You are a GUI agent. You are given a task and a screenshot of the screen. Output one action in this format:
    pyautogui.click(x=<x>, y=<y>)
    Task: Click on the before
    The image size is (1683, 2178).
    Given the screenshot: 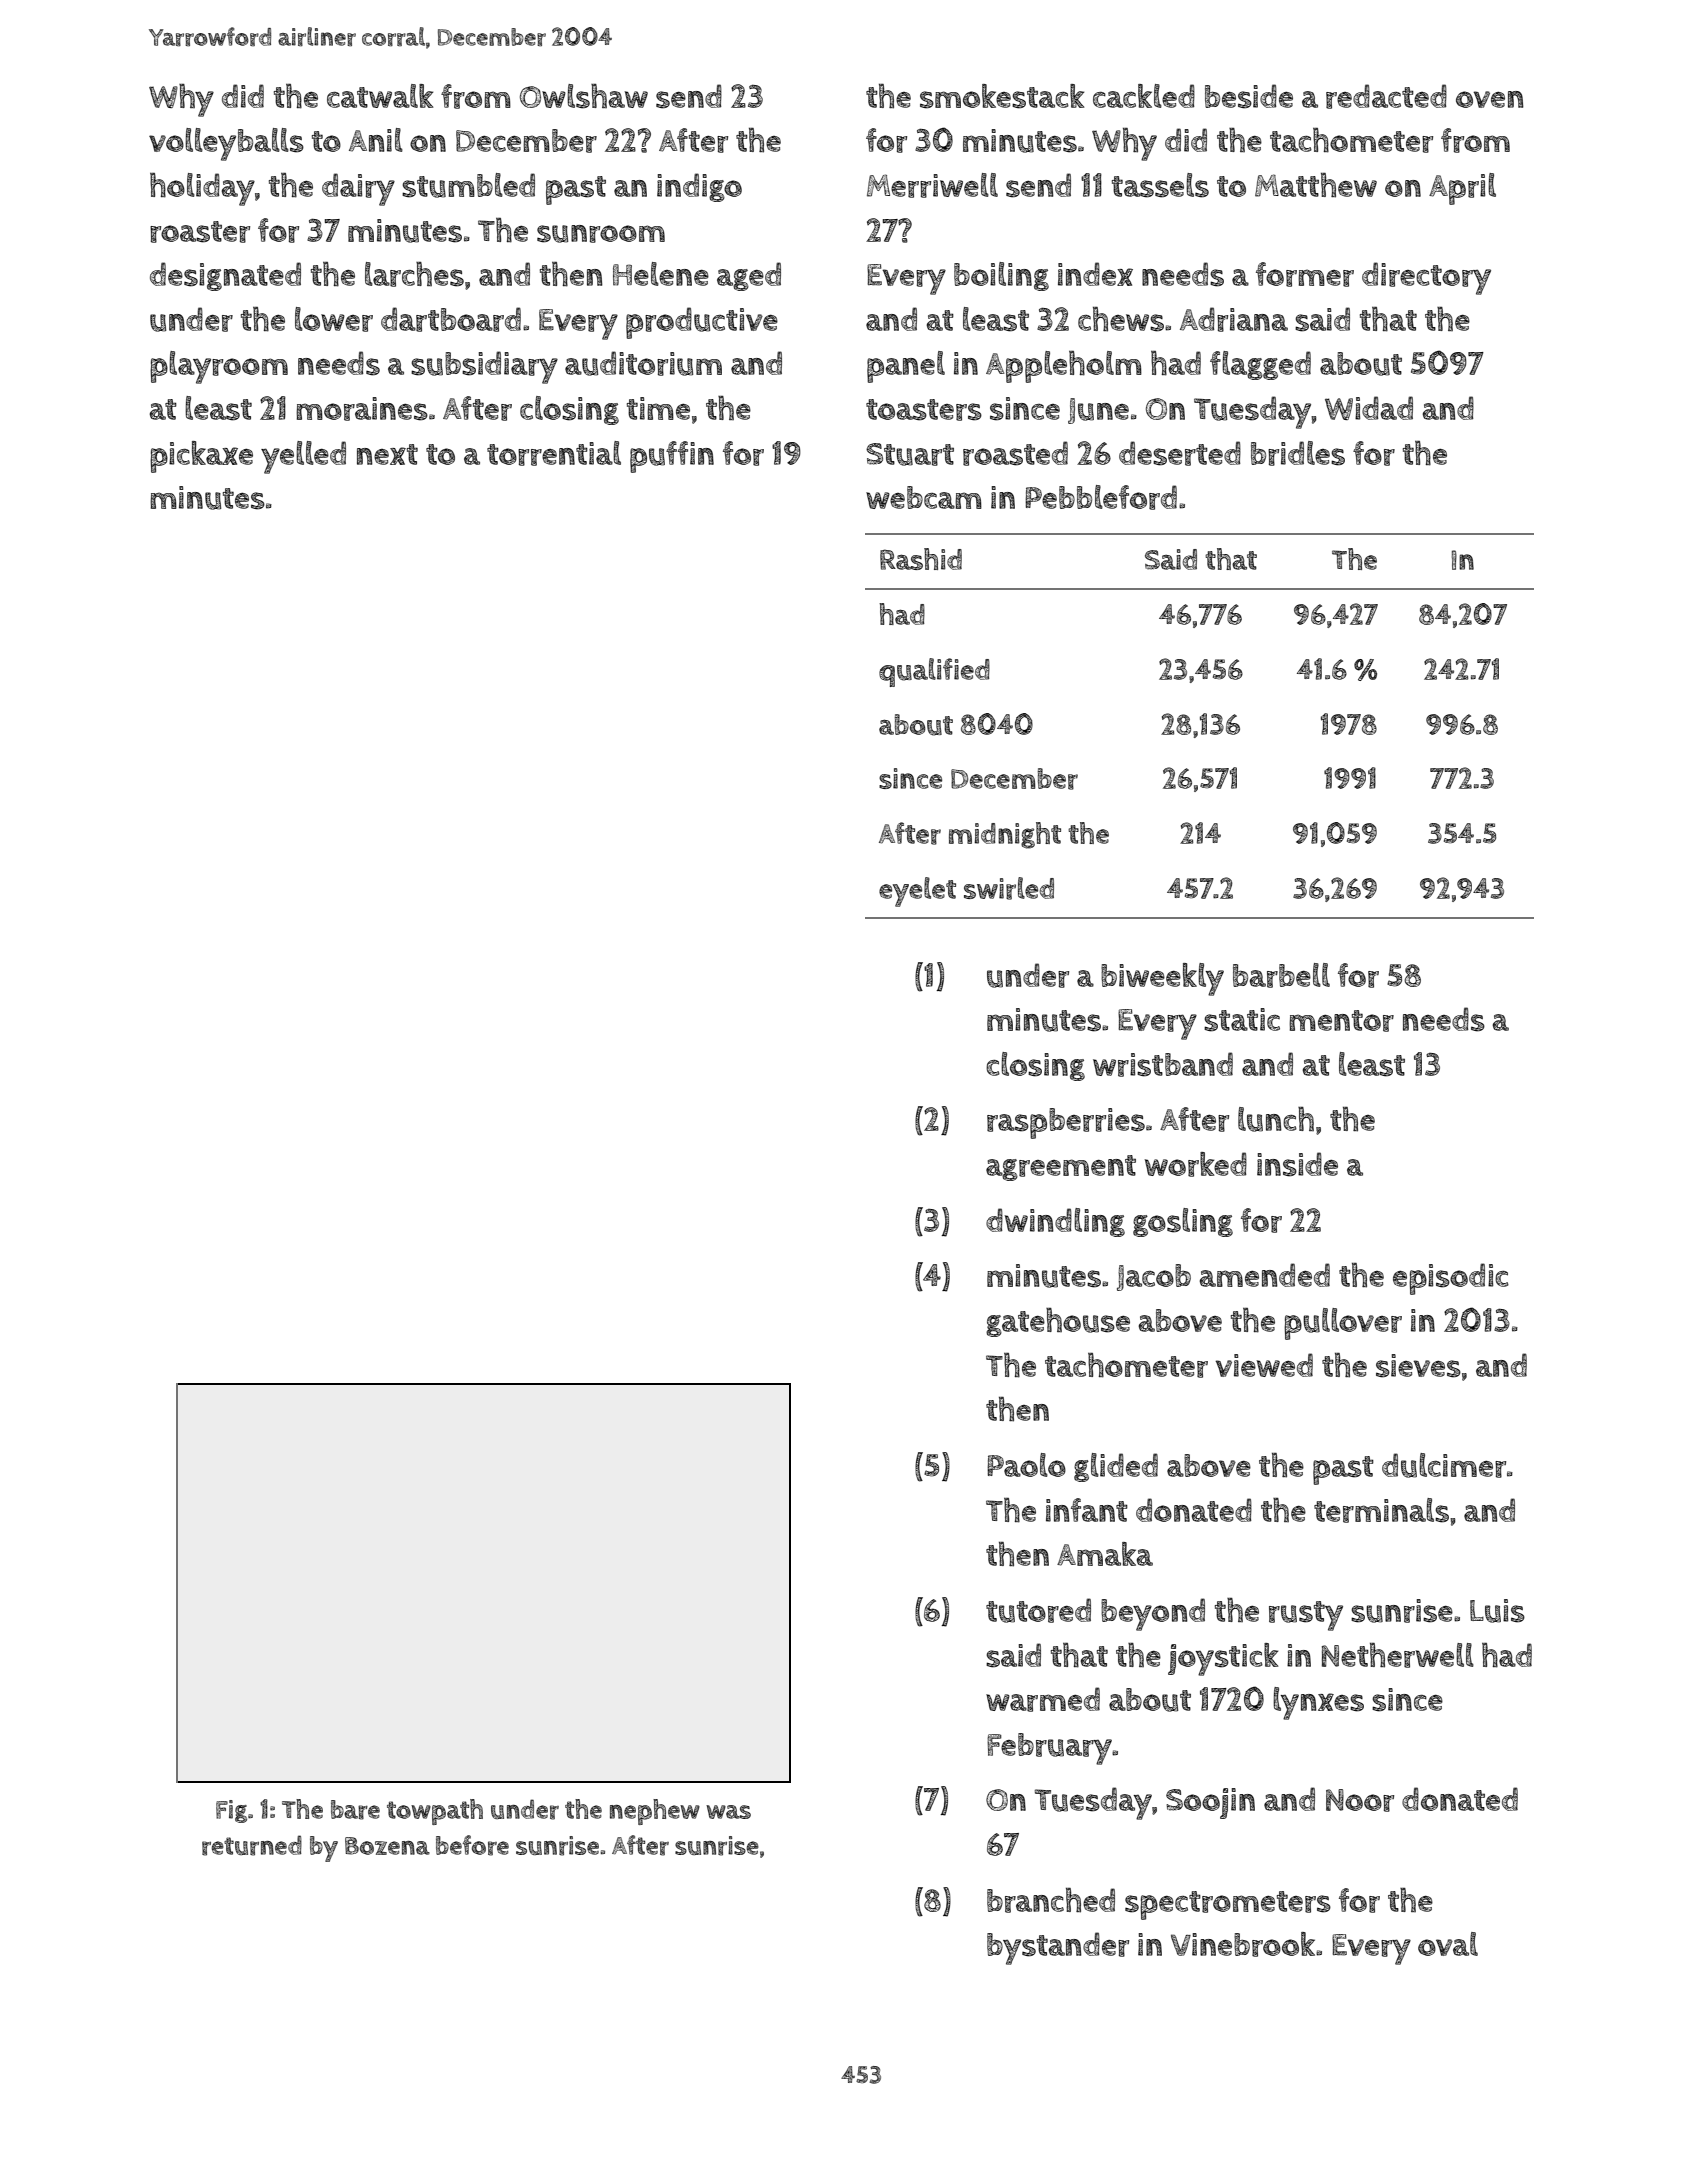 What is the action you would take?
    pyautogui.click(x=472, y=1845)
